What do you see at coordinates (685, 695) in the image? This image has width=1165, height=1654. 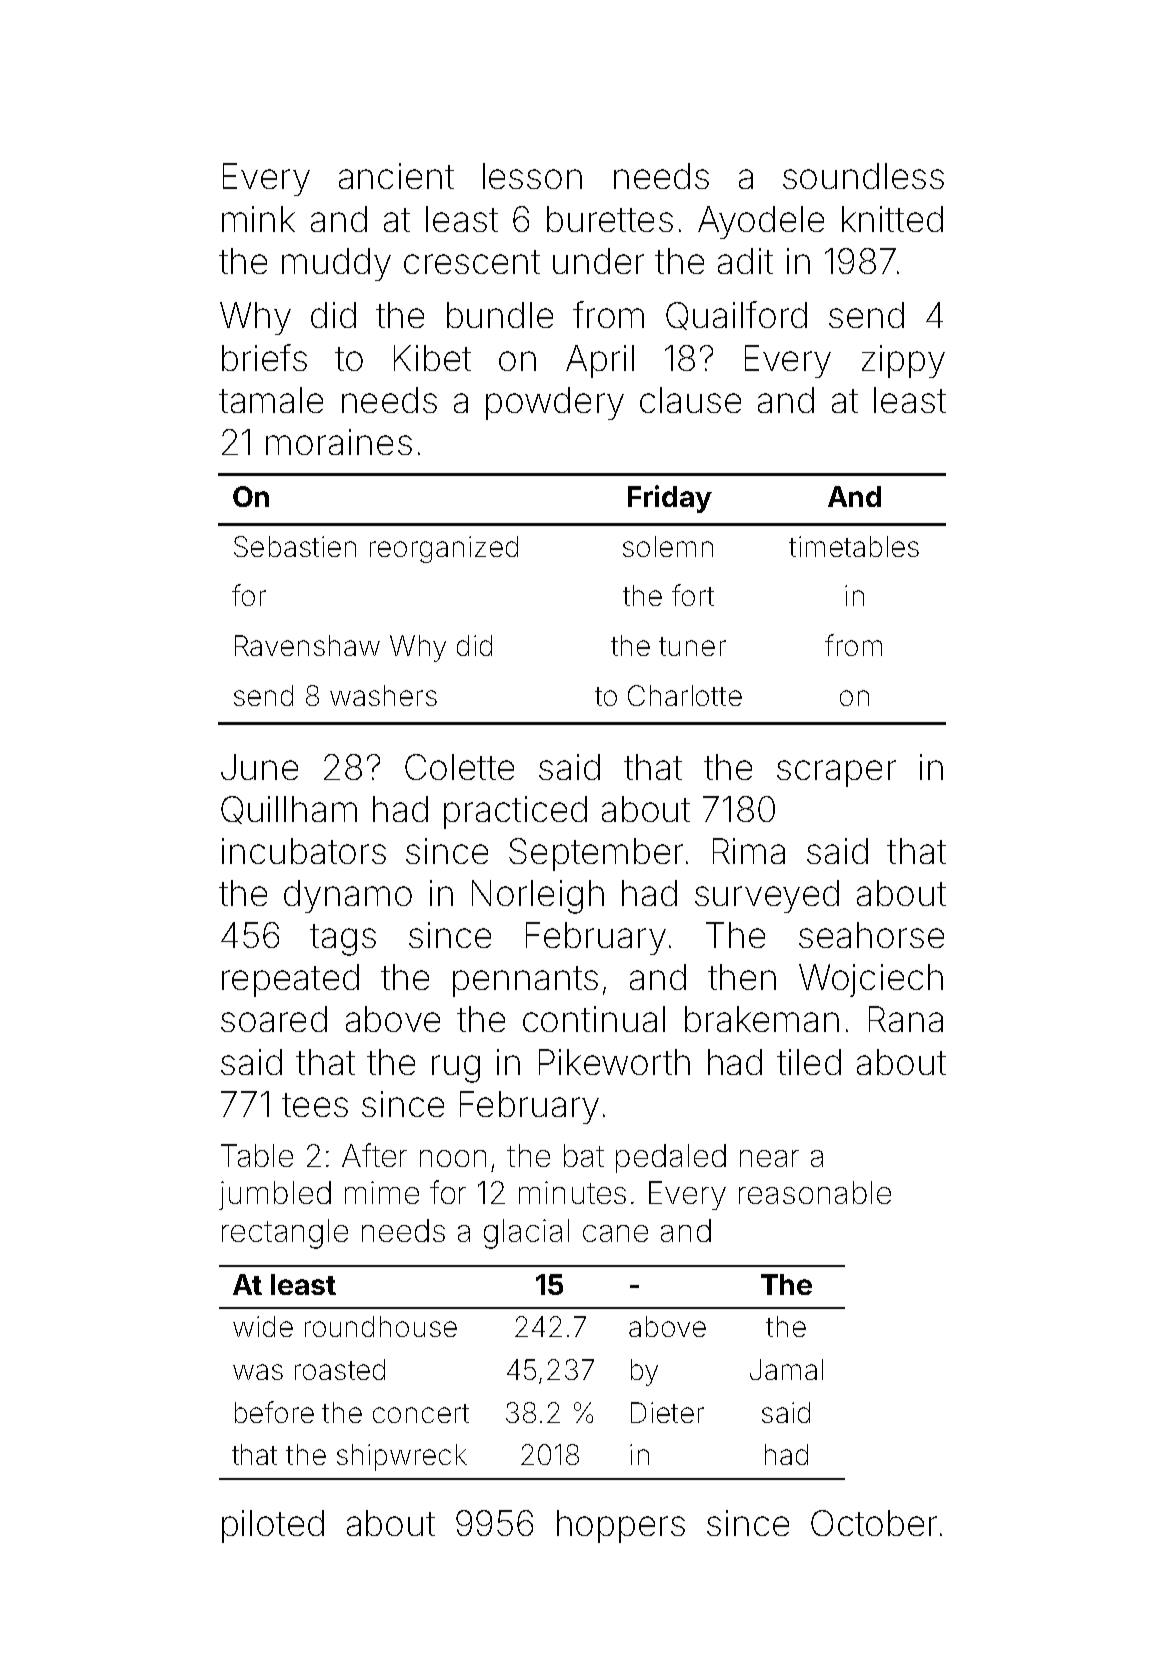 I see `Charlotte` at bounding box center [685, 695].
